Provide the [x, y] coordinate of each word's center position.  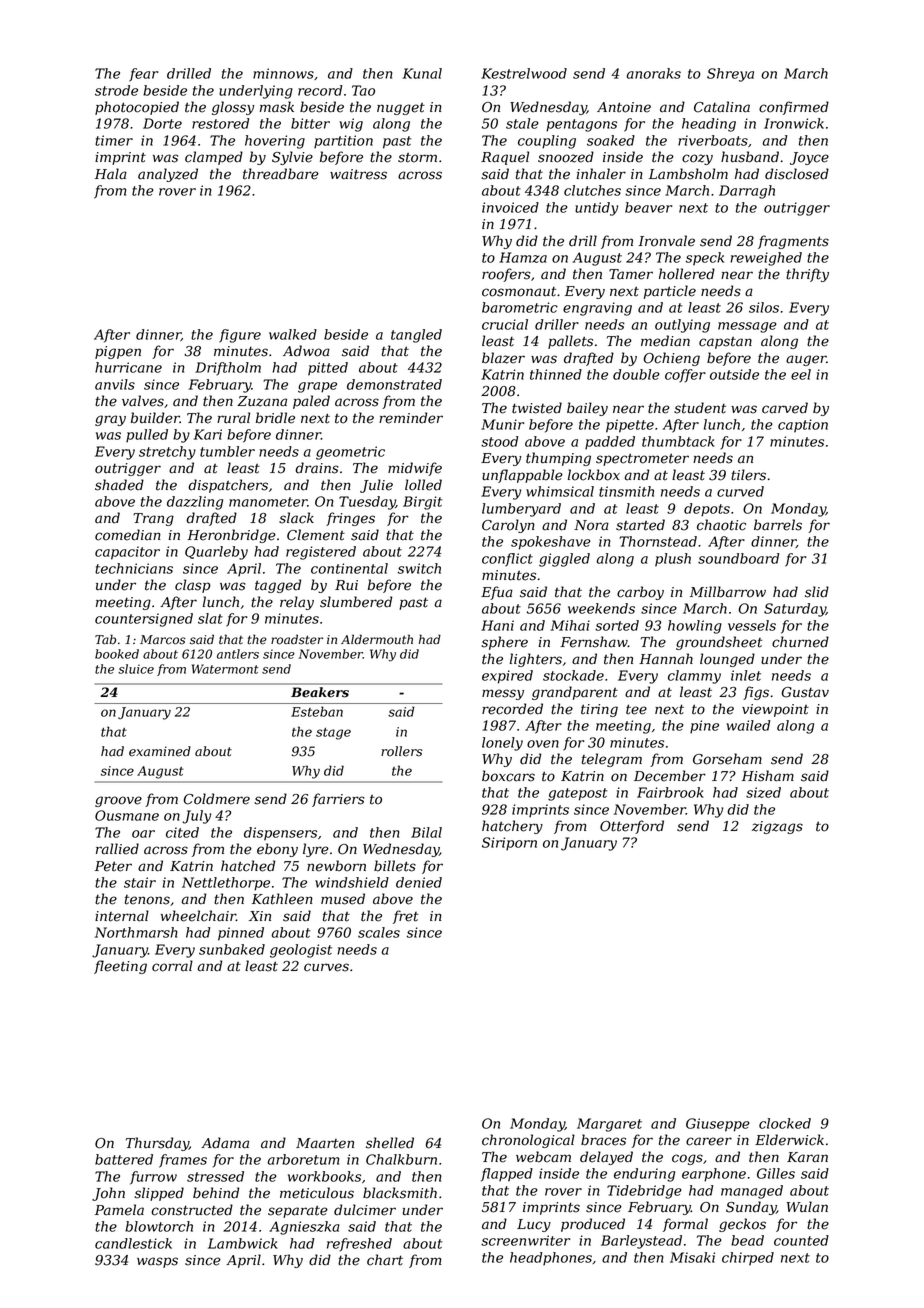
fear [143, 75]
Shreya [730, 75]
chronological [528, 1141]
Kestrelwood [524, 73]
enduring [644, 1175]
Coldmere [217, 799]
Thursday [157, 1144]
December [670, 776]
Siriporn [509, 844]
